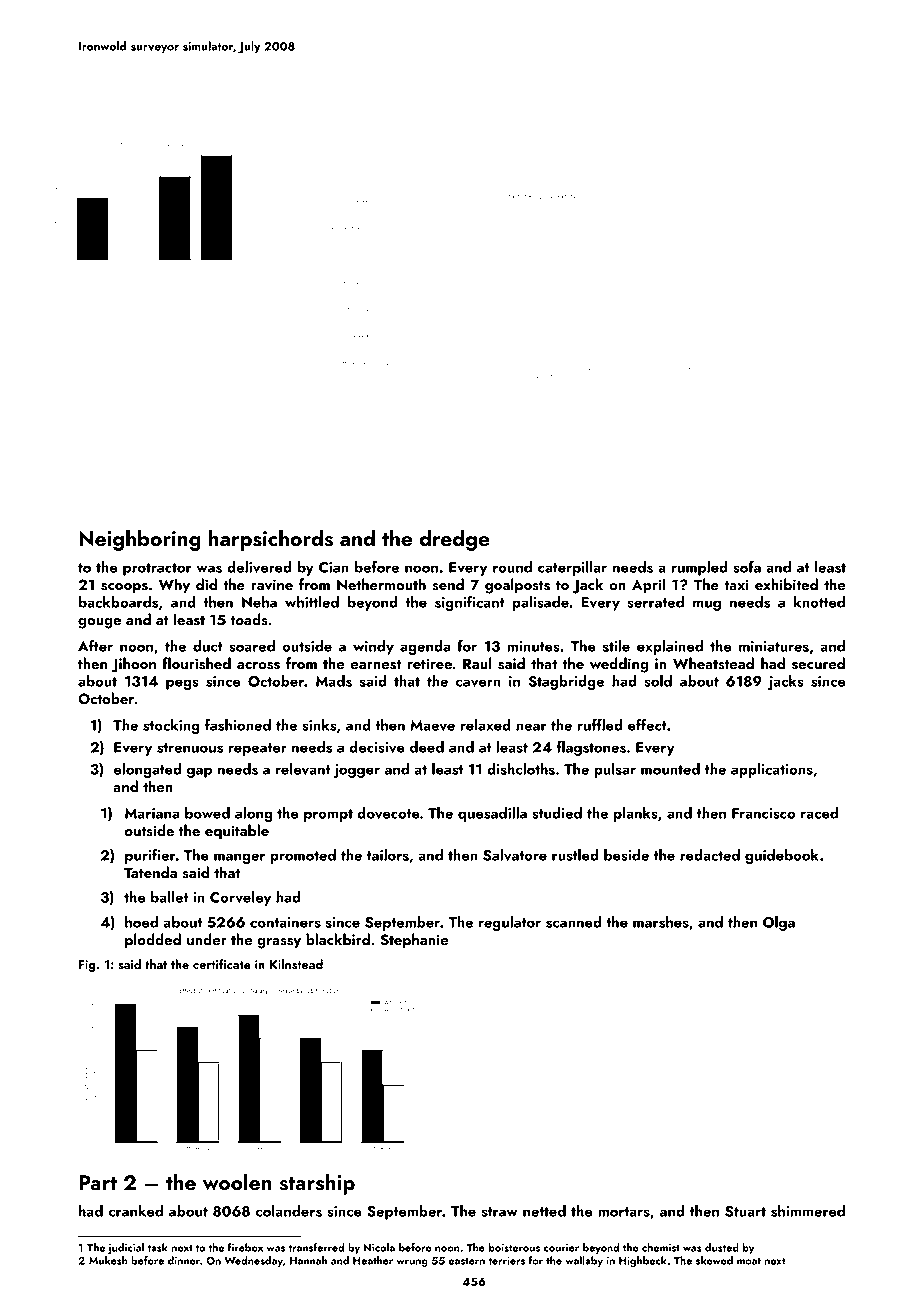 The width and height of the screenshot is (924, 1308). Describe the element at coordinates (152, 813) in the screenshot. I see `Mariana` at that location.
